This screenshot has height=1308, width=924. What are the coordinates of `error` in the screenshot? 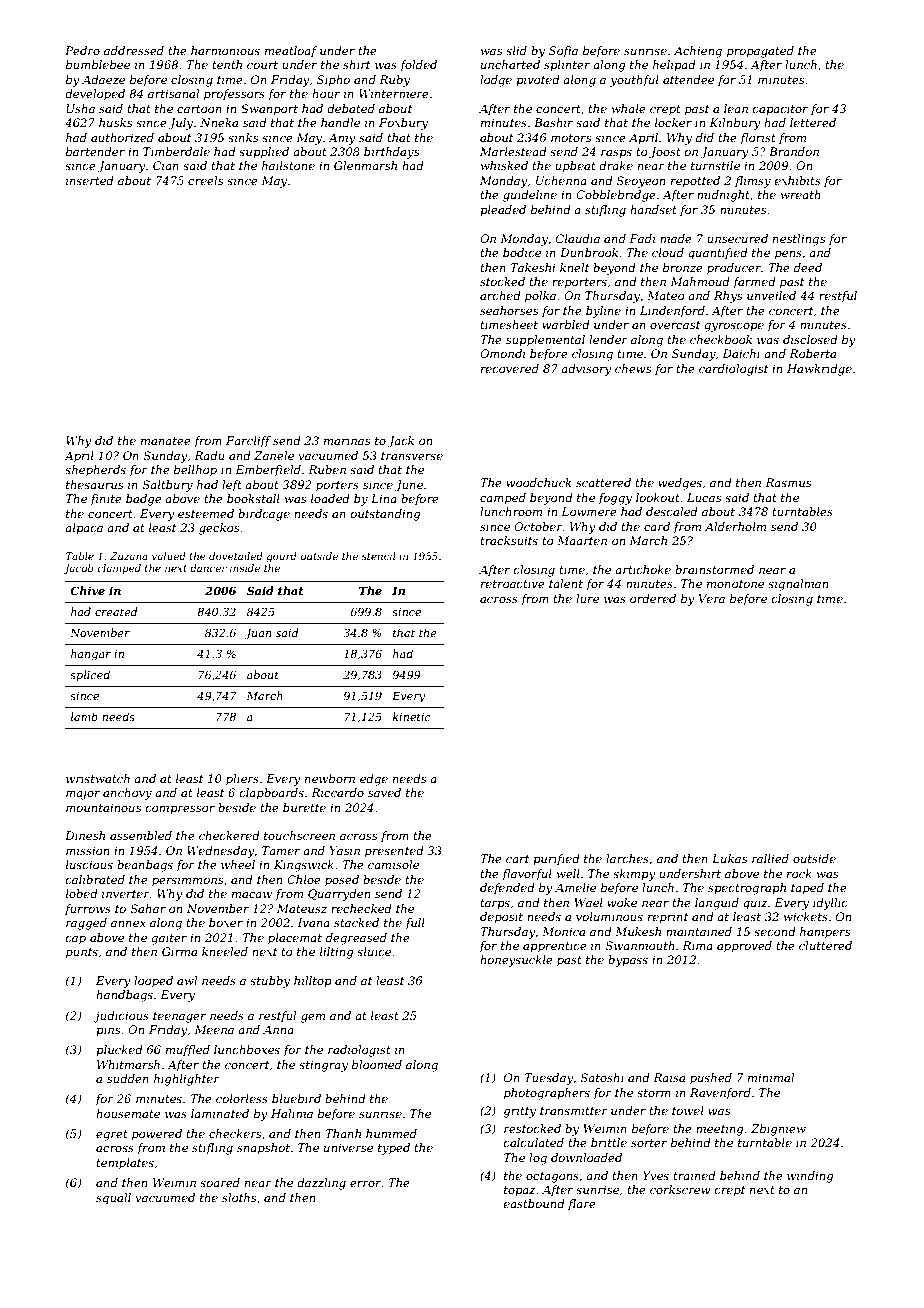 It's located at (366, 1184).
